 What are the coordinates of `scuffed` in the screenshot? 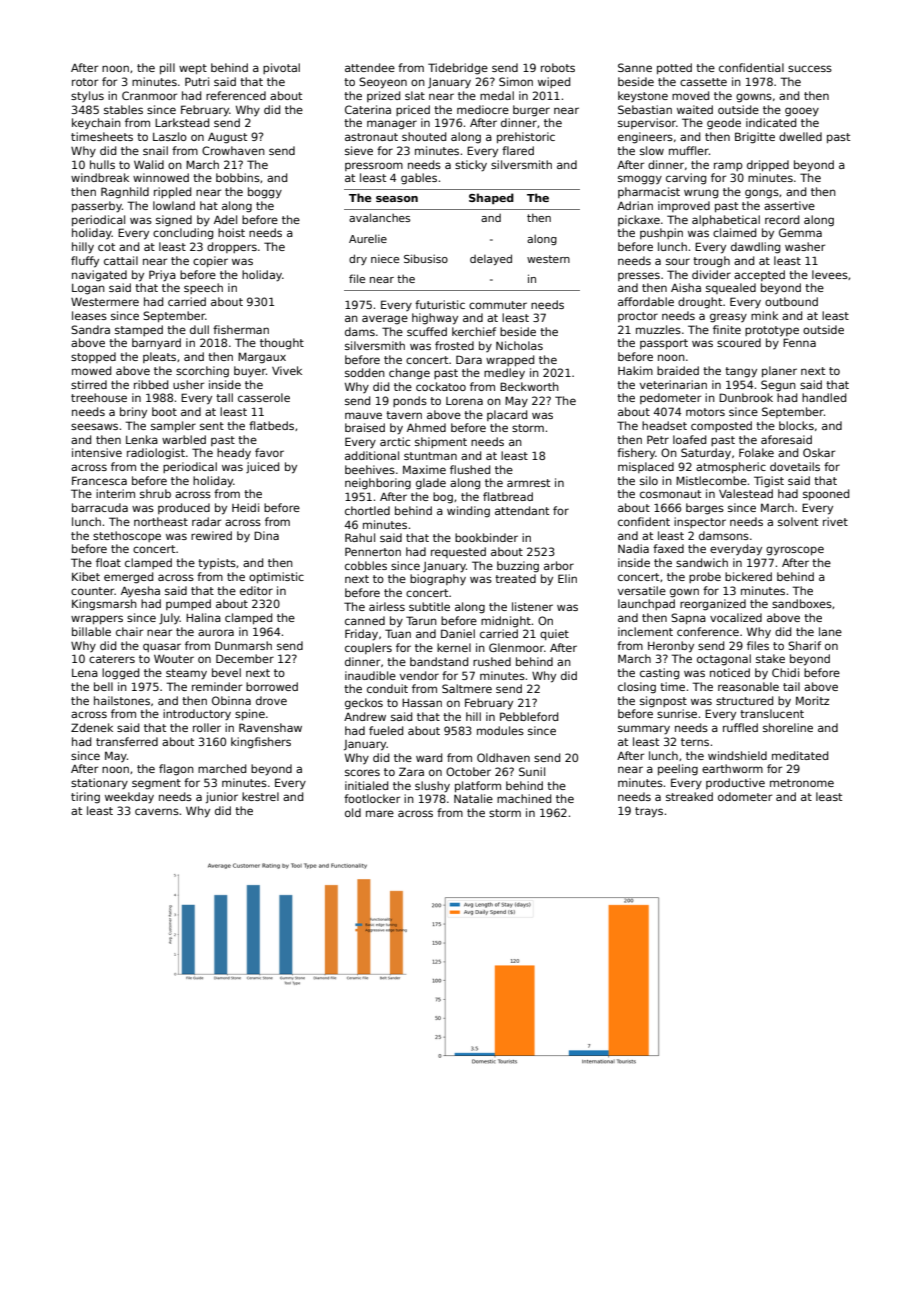 It's located at (427, 331).
